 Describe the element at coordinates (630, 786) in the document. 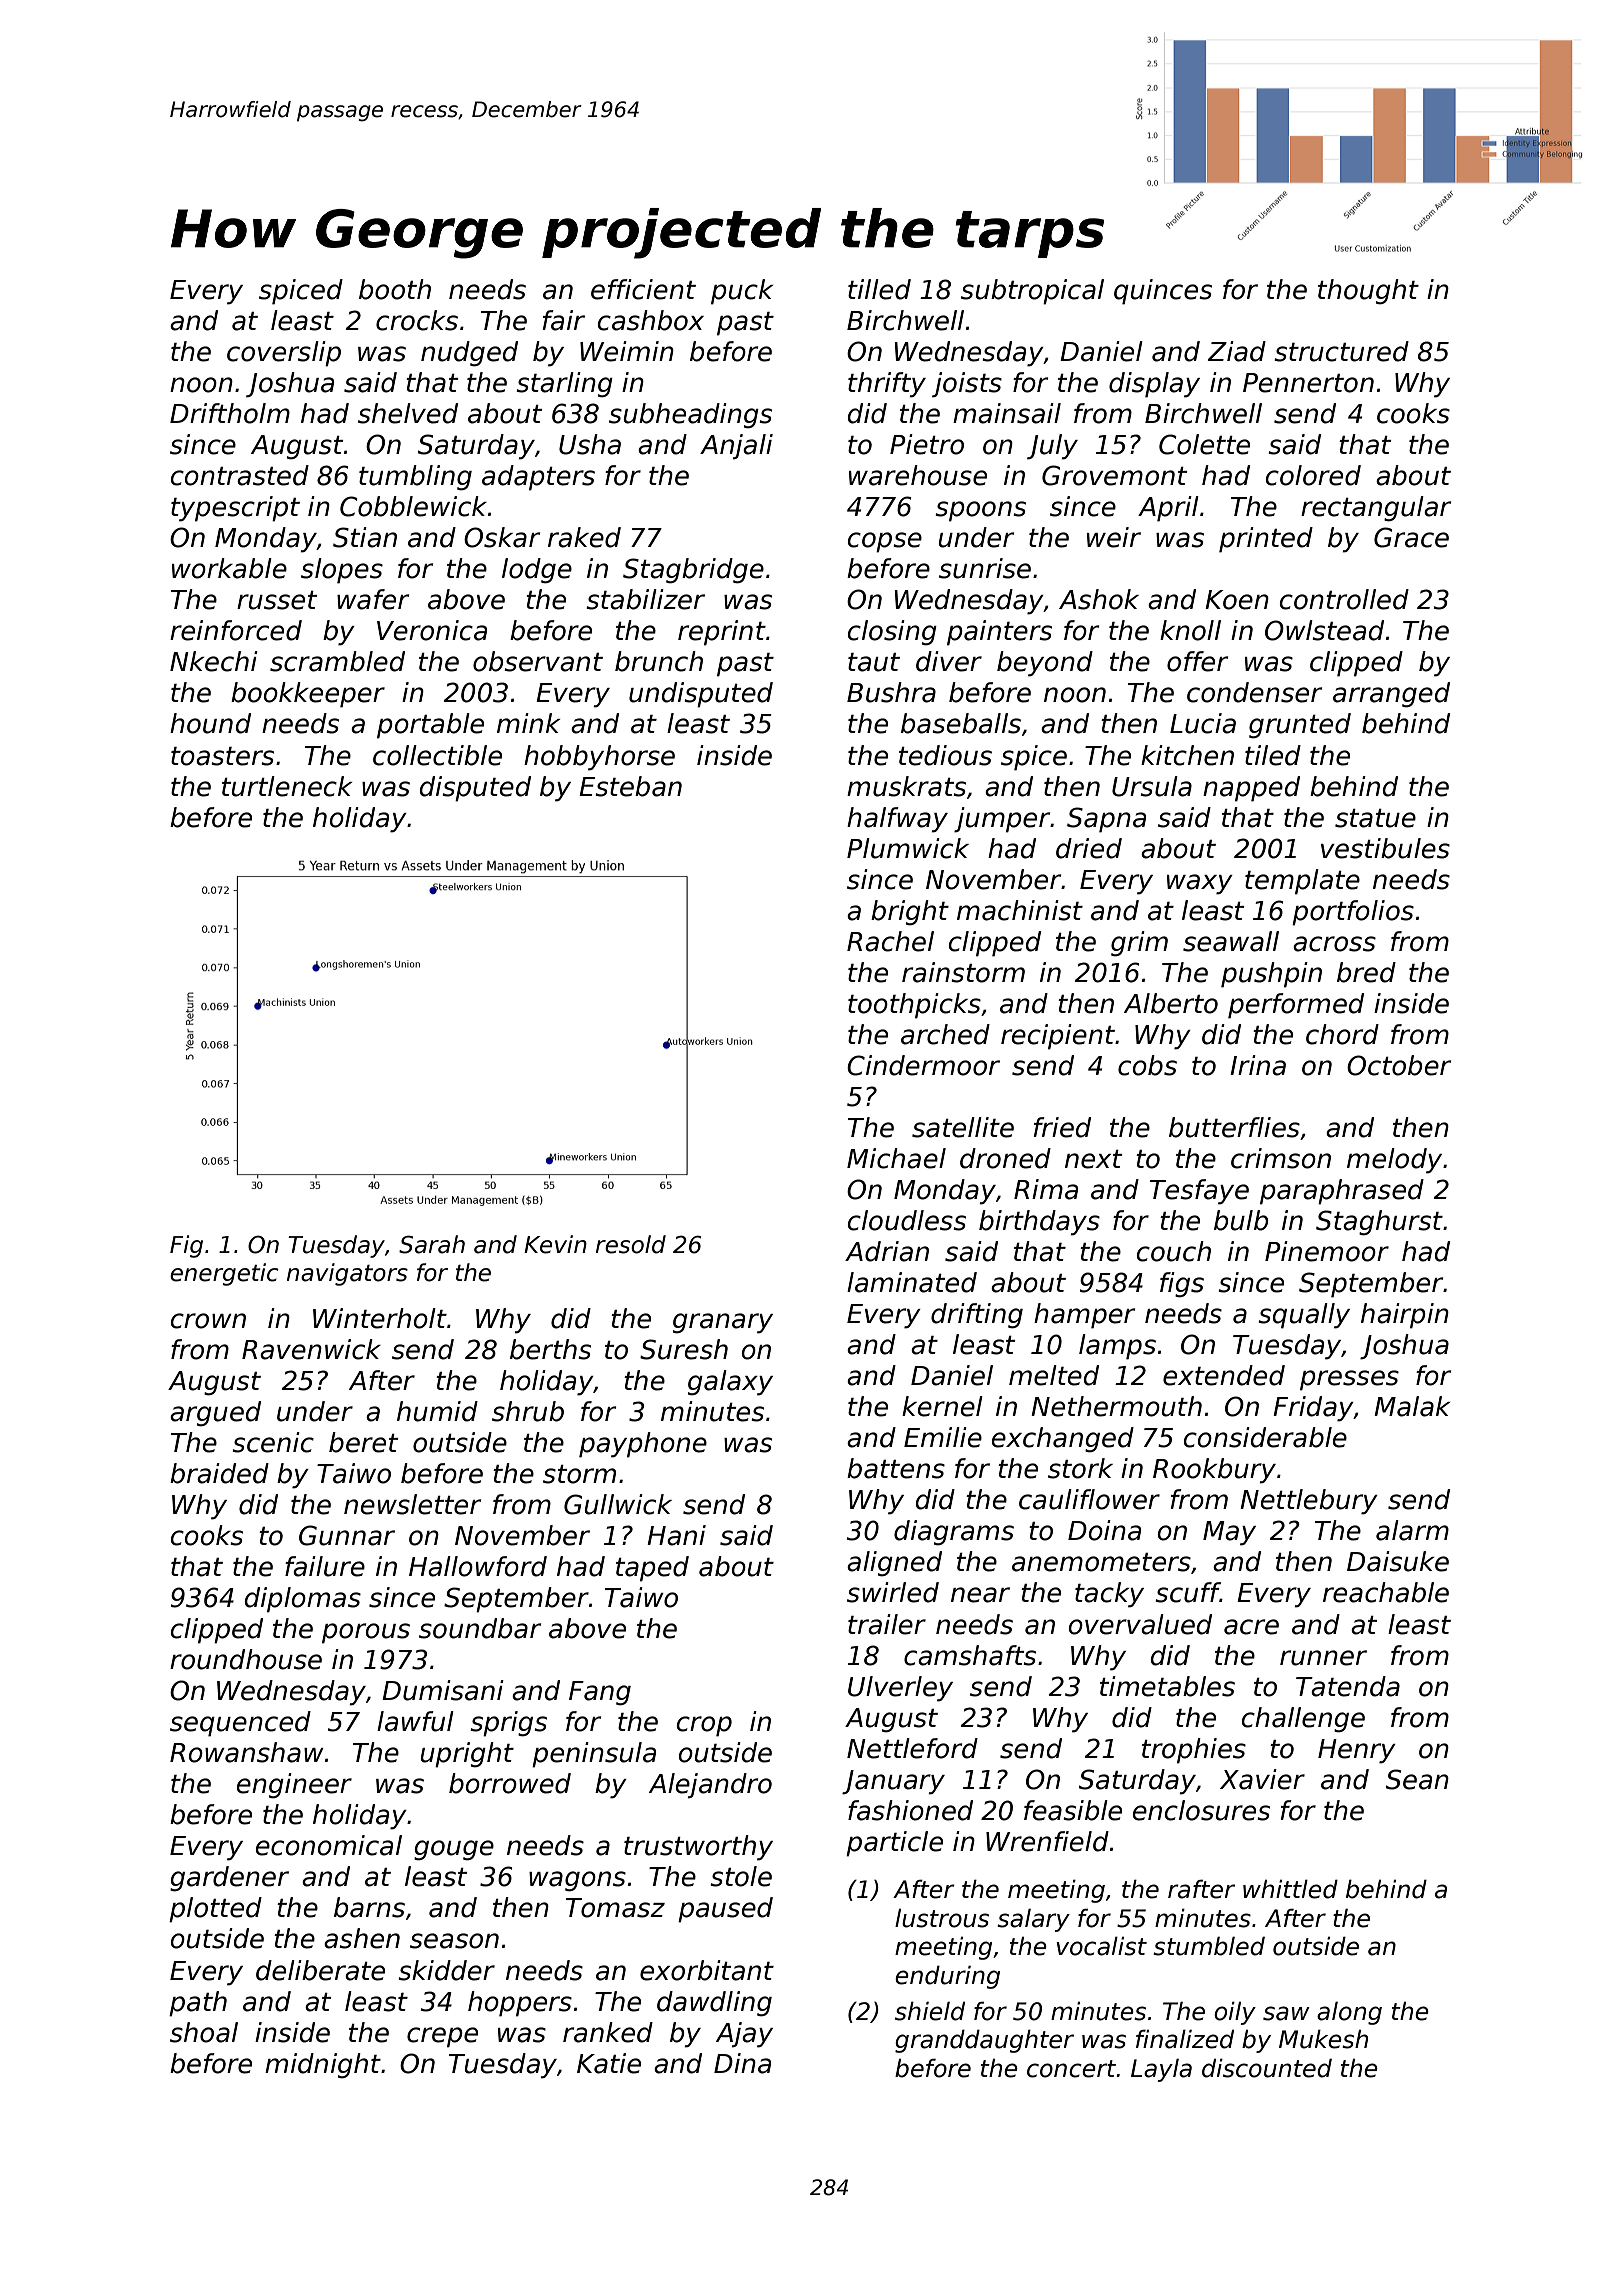

I see `Esteban` at that location.
